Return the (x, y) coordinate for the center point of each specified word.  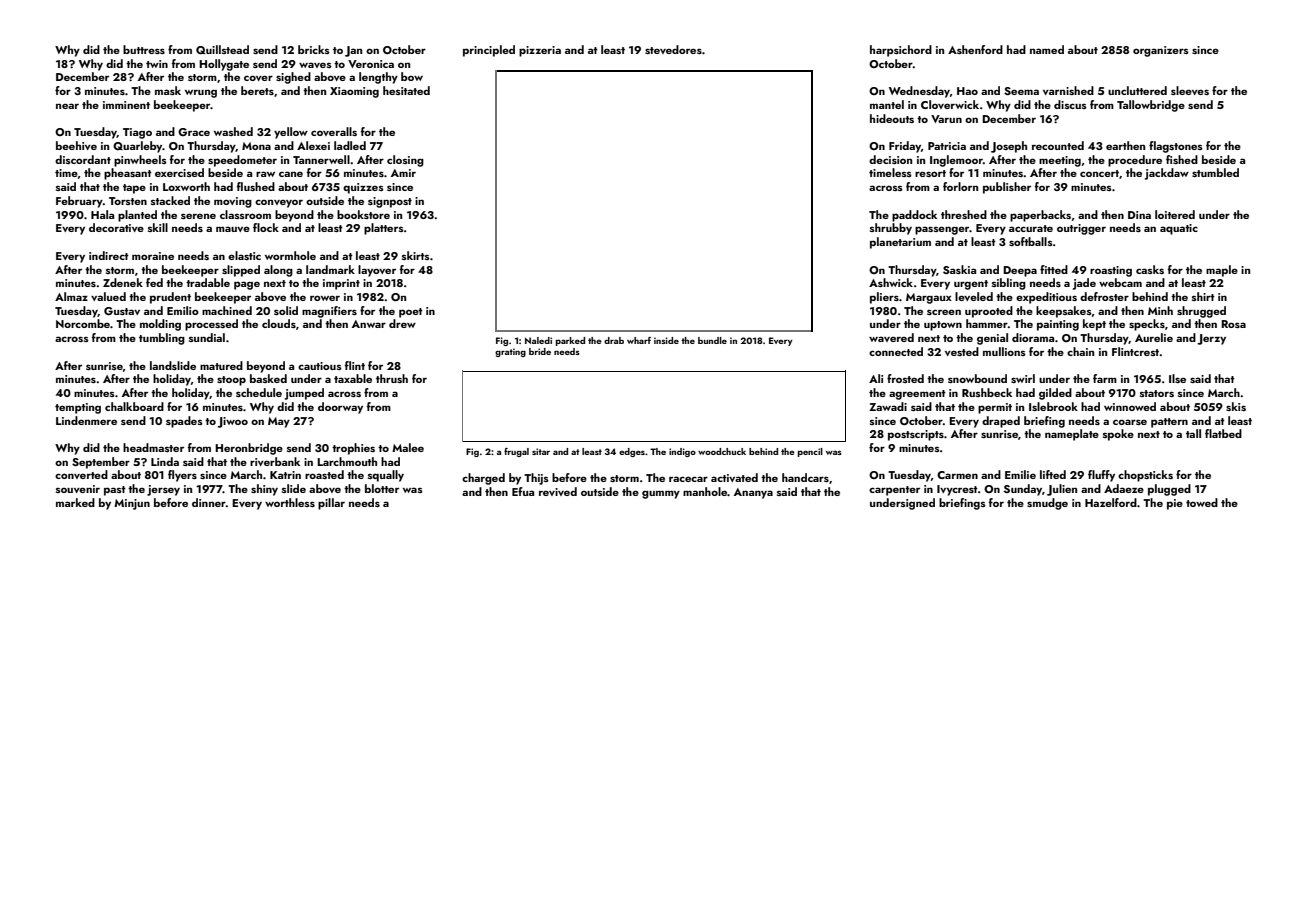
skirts (416, 255)
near (67, 106)
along (278, 271)
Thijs (536, 479)
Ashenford (975, 49)
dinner (209, 502)
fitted (1054, 269)
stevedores (673, 49)
